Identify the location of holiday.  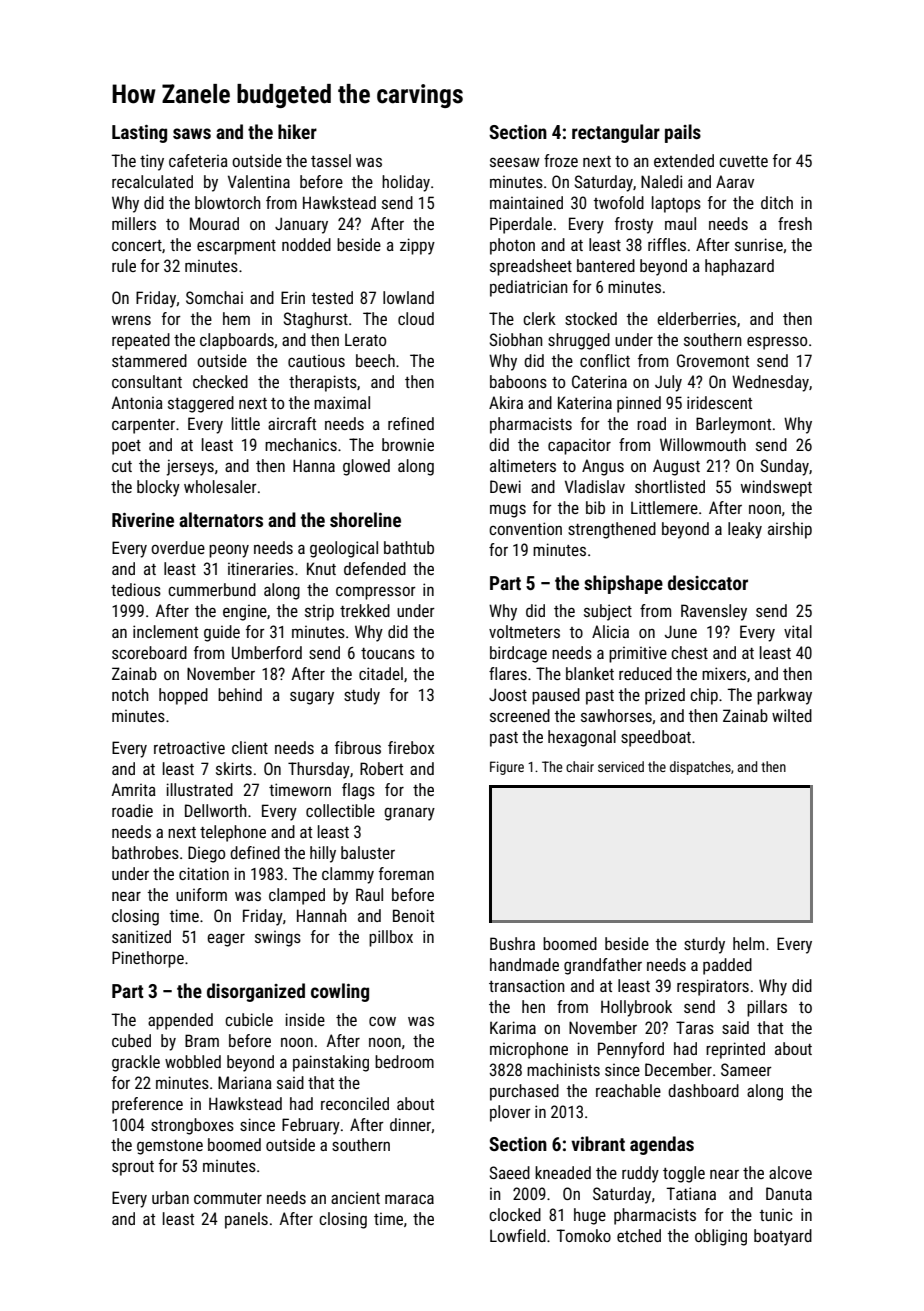
(406, 183).
